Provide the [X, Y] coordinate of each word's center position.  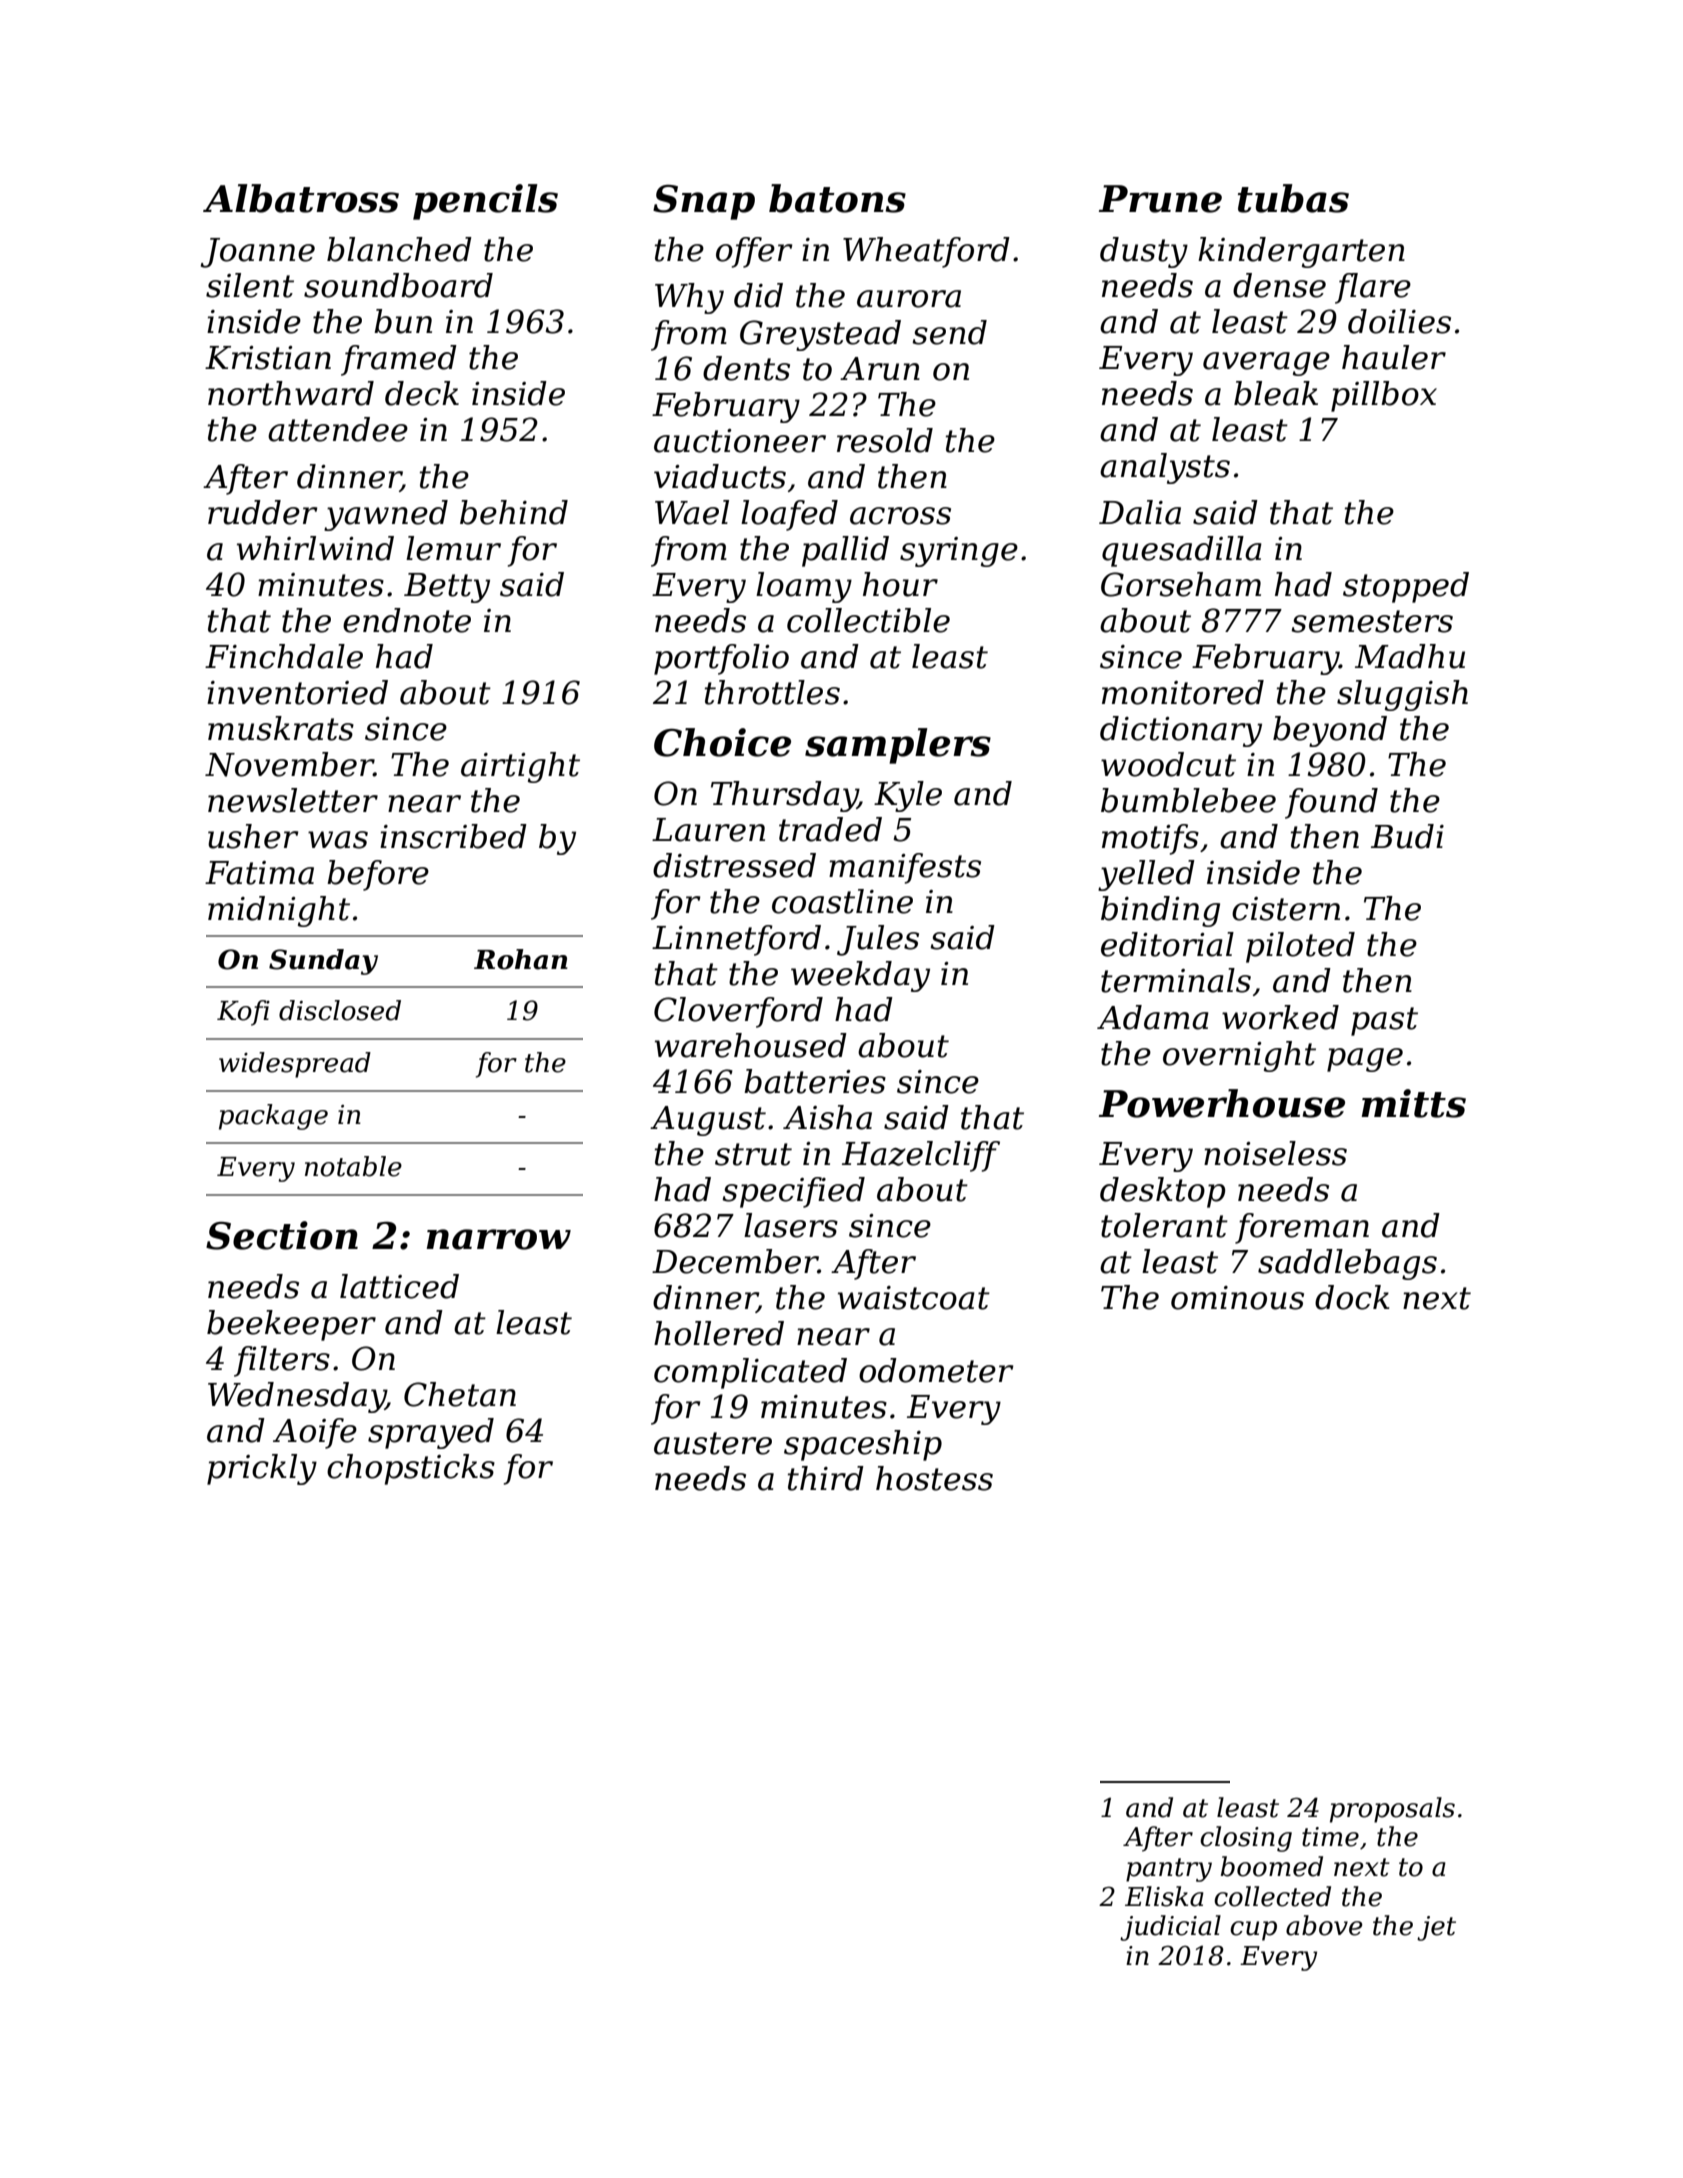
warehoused [751, 1045]
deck [422, 393]
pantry [1169, 1870]
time [1330, 1837]
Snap [704, 202]
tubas [1293, 198]
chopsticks [411, 1469]
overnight [1239, 1056]
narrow [498, 1239]
